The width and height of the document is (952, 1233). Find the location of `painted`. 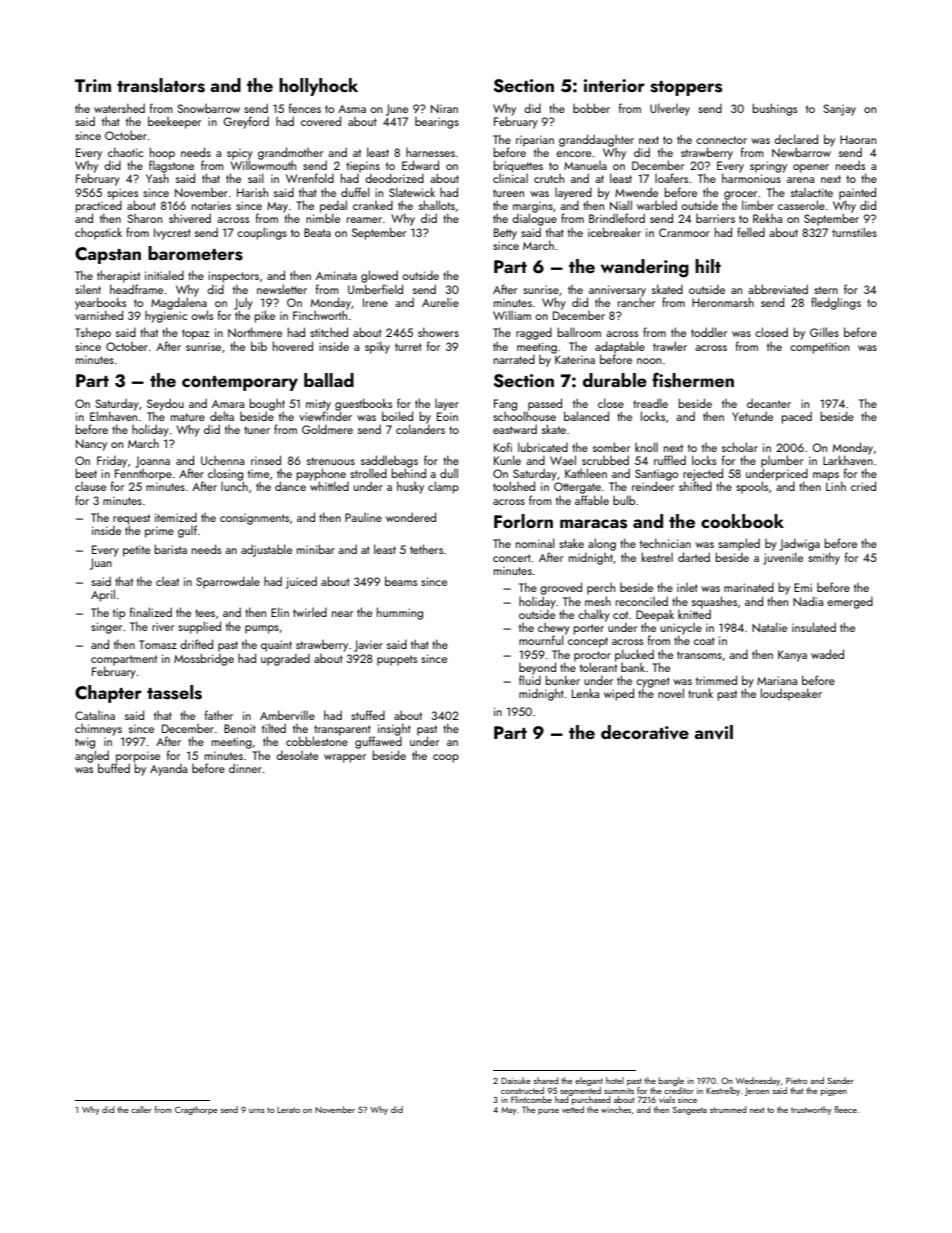

painted is located at coordinates (857, 193).
